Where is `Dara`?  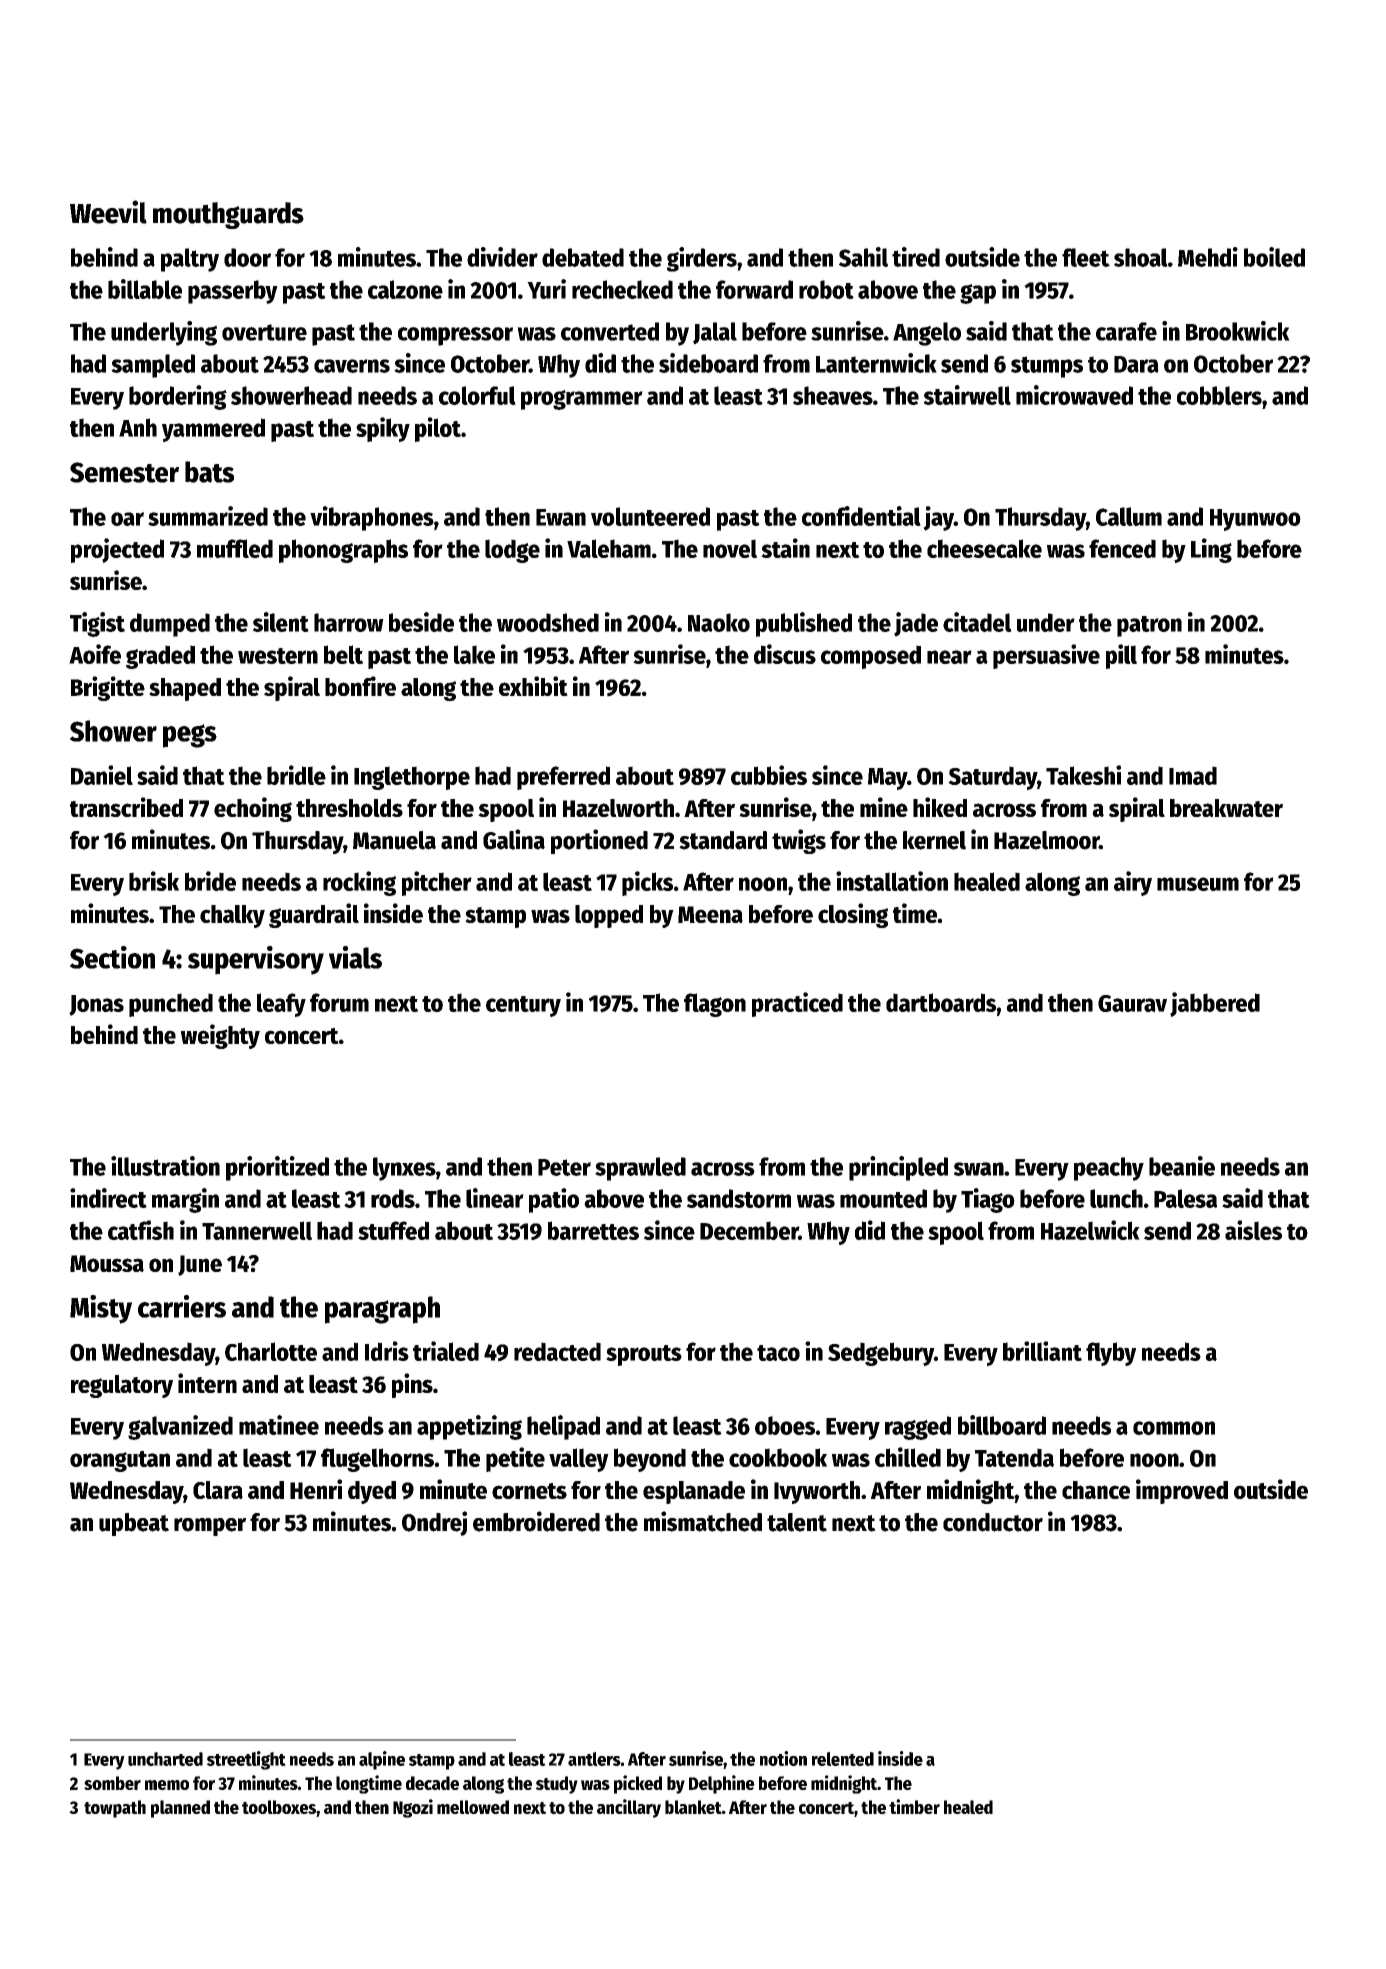 Dara is located at coordinates (1136, 364).
